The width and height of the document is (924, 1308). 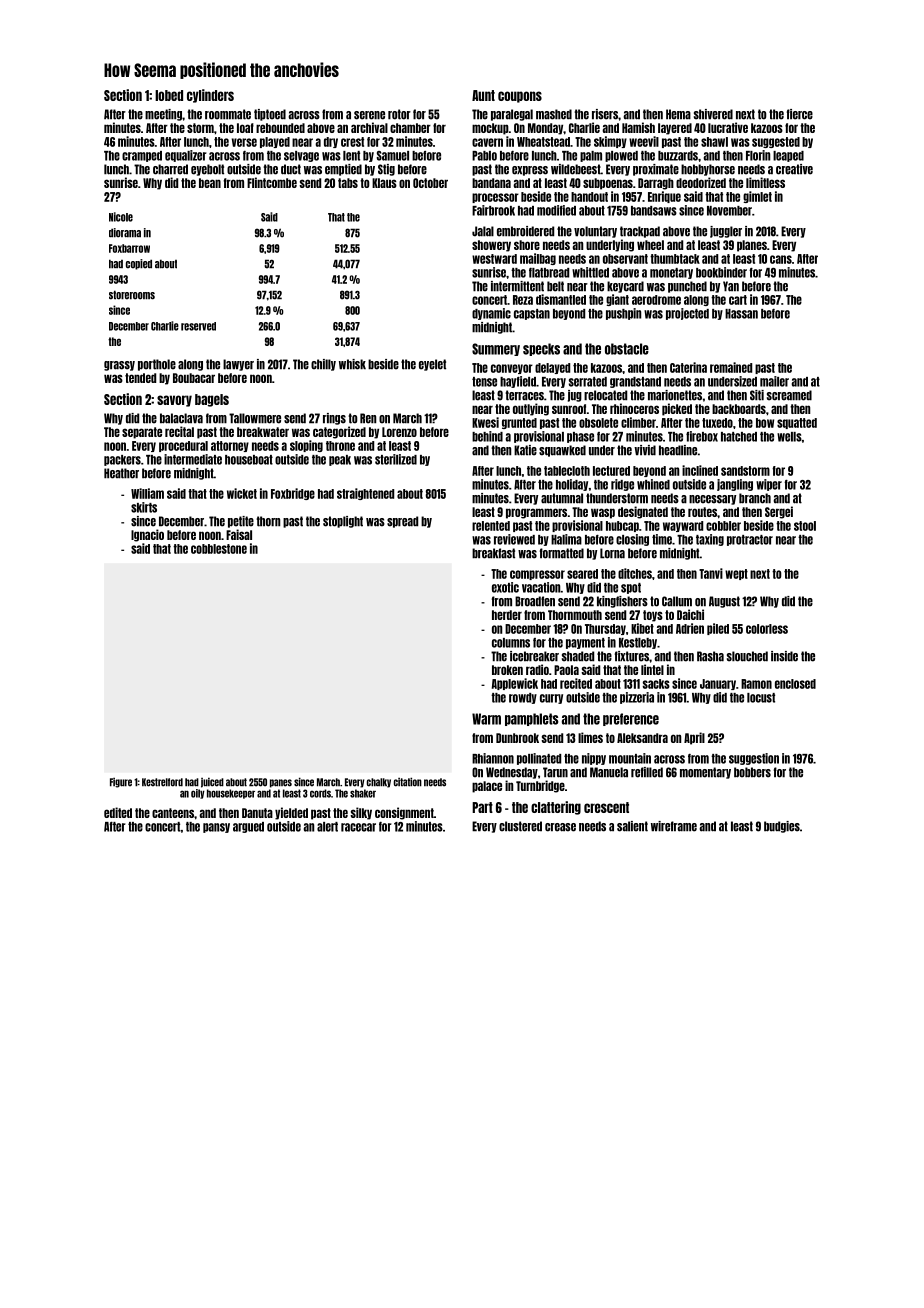 I want to click on Figure, so click(x=121, y=783).
